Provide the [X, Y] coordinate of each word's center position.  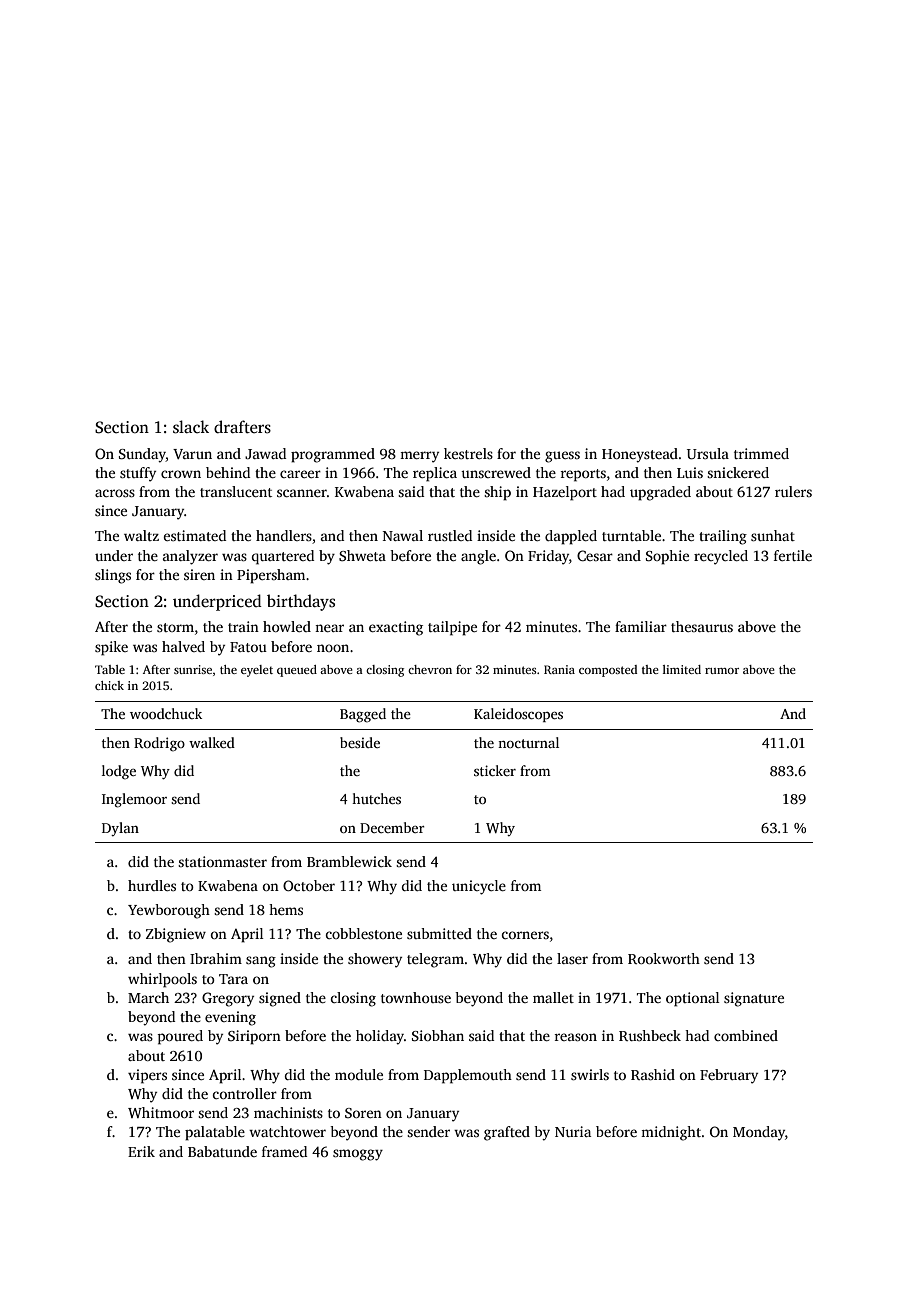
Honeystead [640, 455]
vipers [147, 1076]
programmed [333, 455]
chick [109, 685]
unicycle [479, 887]
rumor [722, 671]
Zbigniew [176, 935]
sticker [495, 770]
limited [682, 669]
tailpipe [452, 628]
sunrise [193, 669]
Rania [559, 669]
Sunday [142, 455]
